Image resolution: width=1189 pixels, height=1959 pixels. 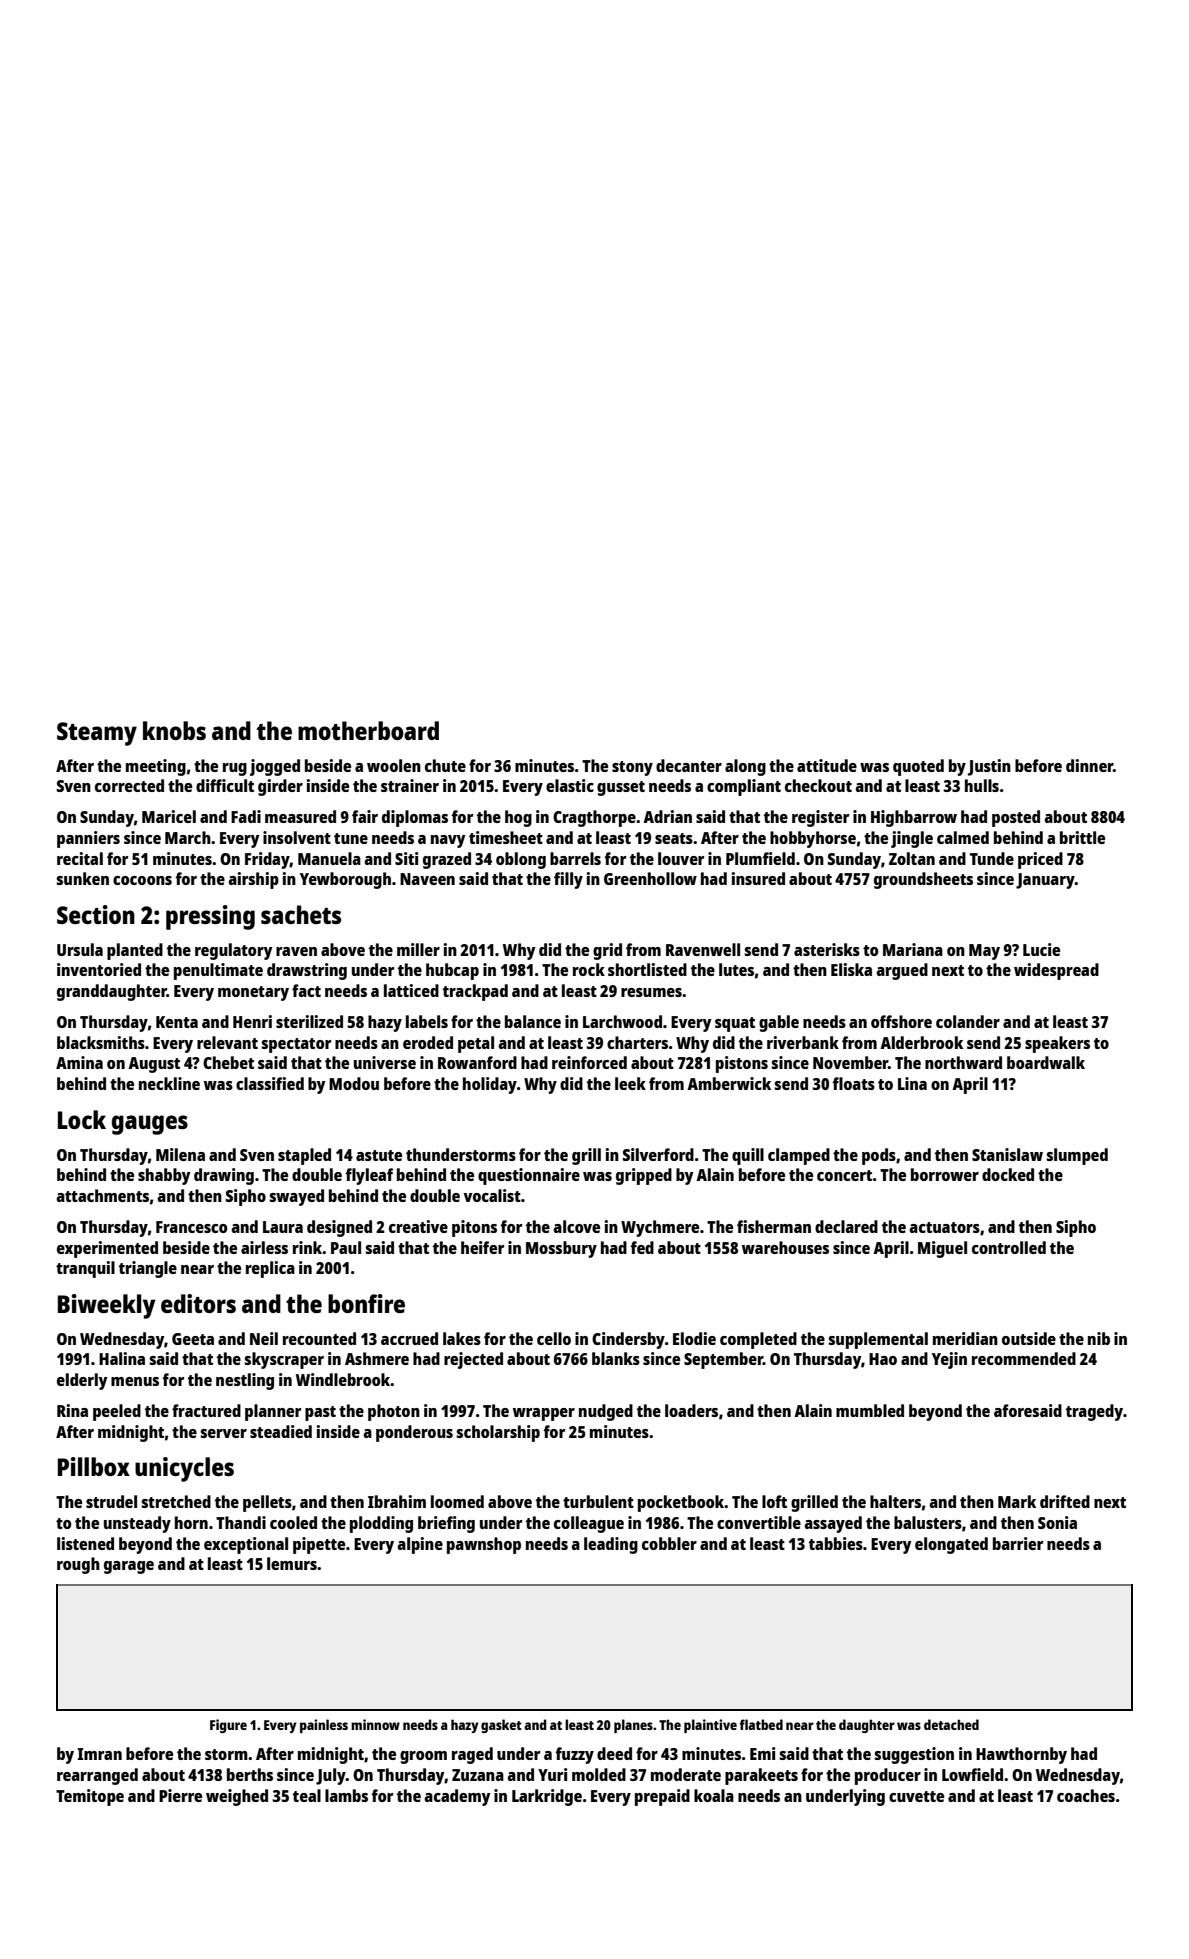 I want to click on Mark, so click(x=1017, y=1501).
